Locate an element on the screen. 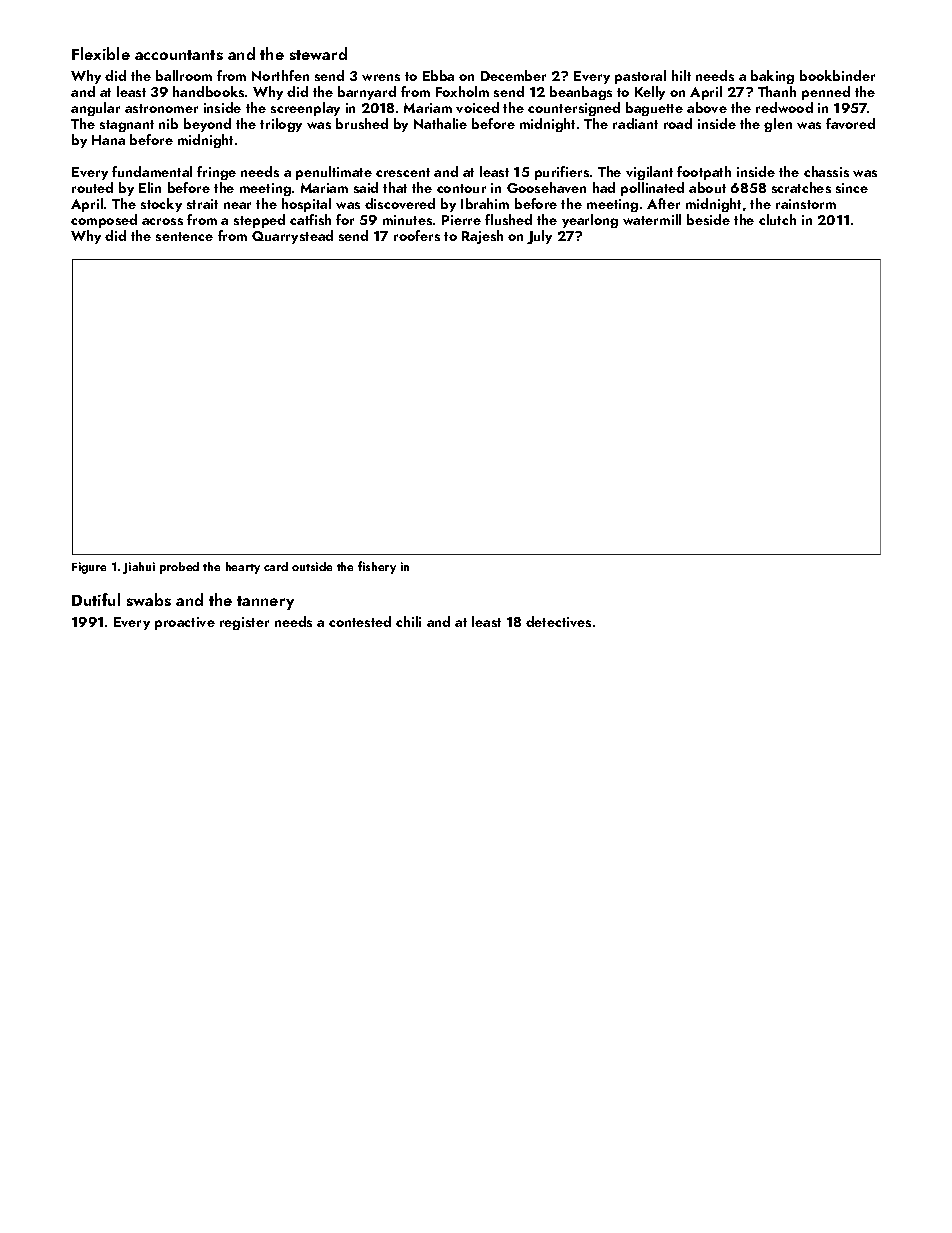 This screenshot has width=952, height=1233. hilt is located at coordinates (681, 75).
